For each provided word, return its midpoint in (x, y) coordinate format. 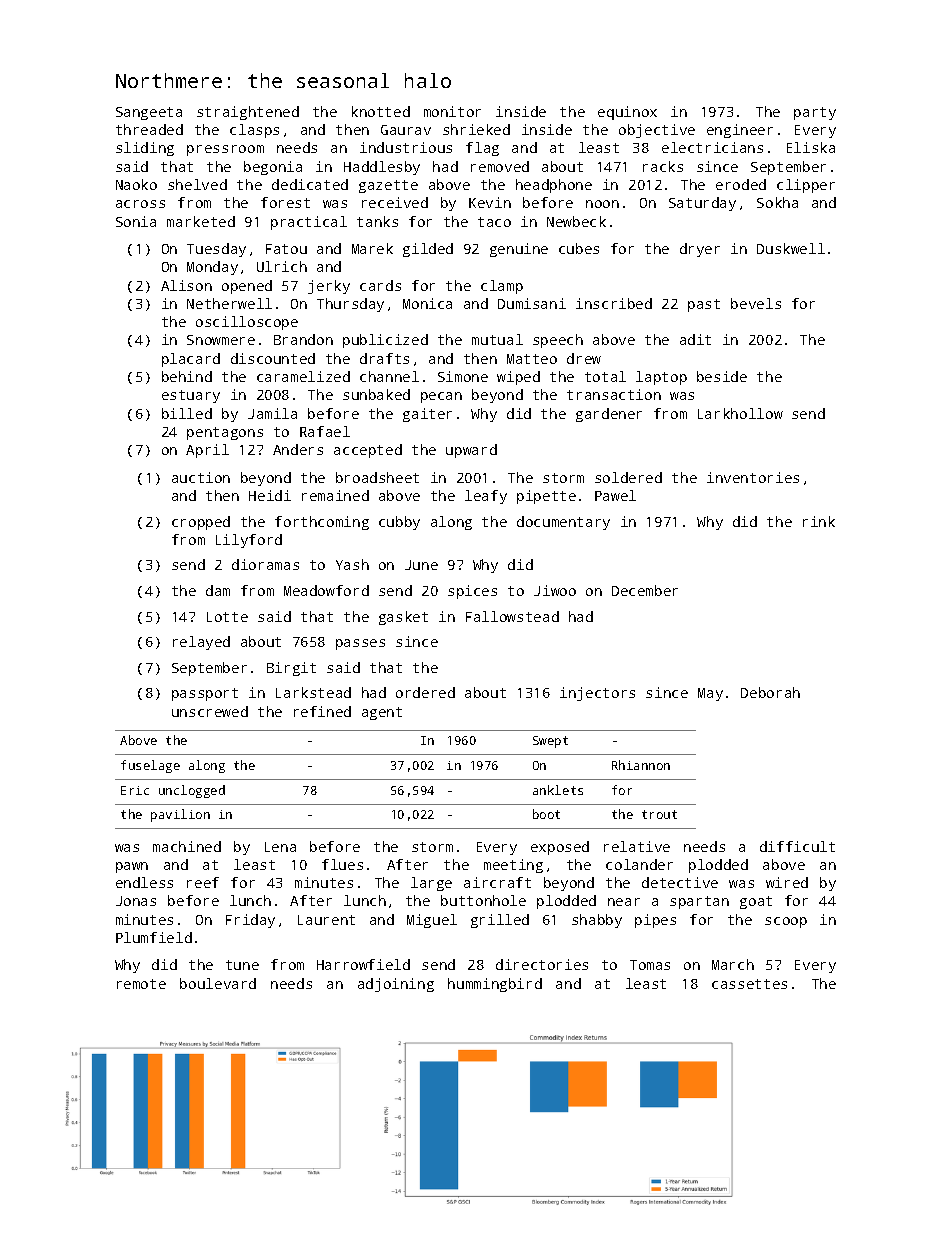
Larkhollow (740, 413)
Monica (427, 303)
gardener (609, 415)
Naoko (136, 184)
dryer (700, 250)
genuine (519, 250)
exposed (560, 848)
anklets (558, 790)
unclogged (192, 791)
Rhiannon (641, 765)
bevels (756, 303)
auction (201, 477)
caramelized (303, 376)
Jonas (136, 901)
